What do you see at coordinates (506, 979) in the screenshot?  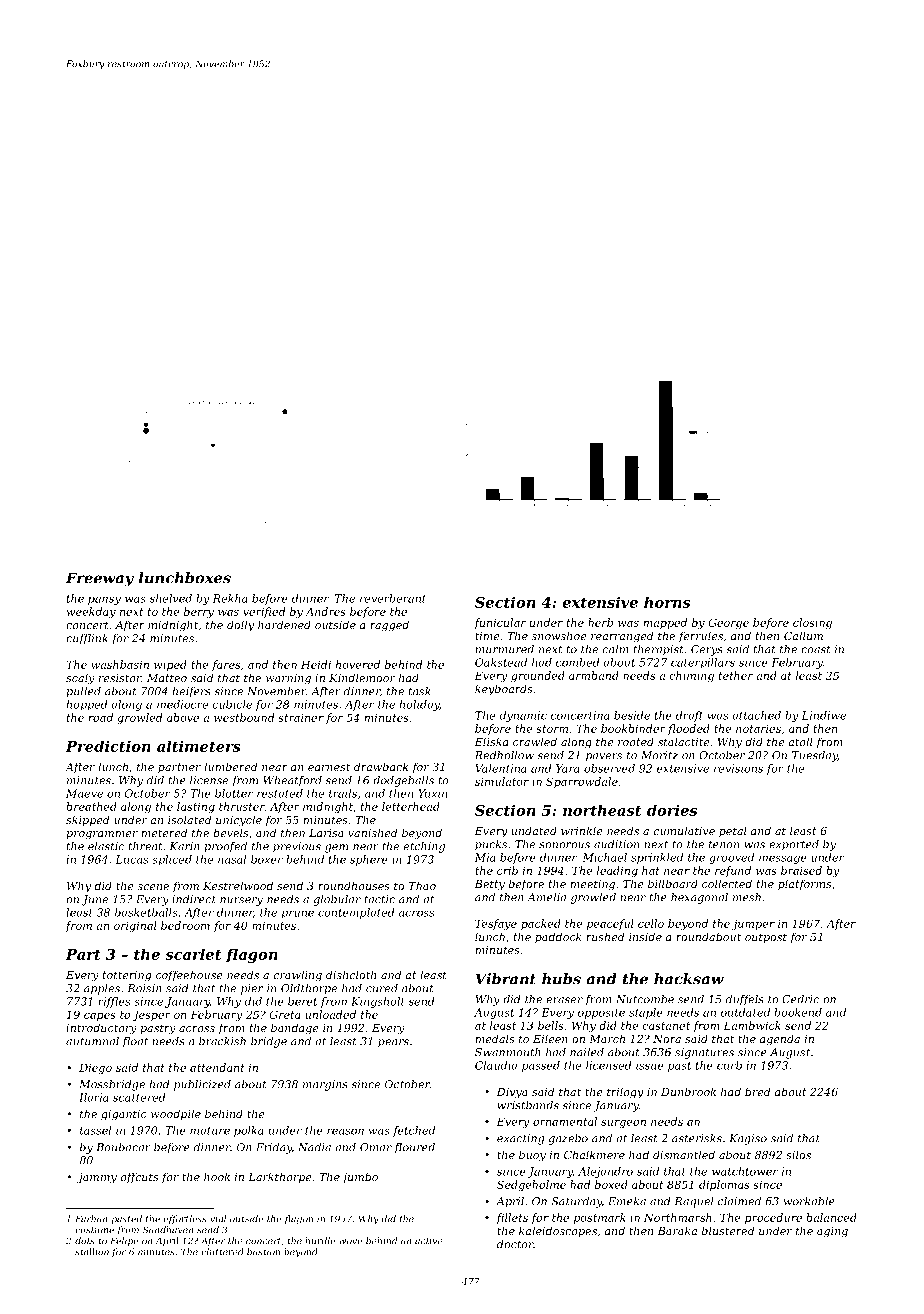 I see `Vibrant` at bounding box center [506, 979].
